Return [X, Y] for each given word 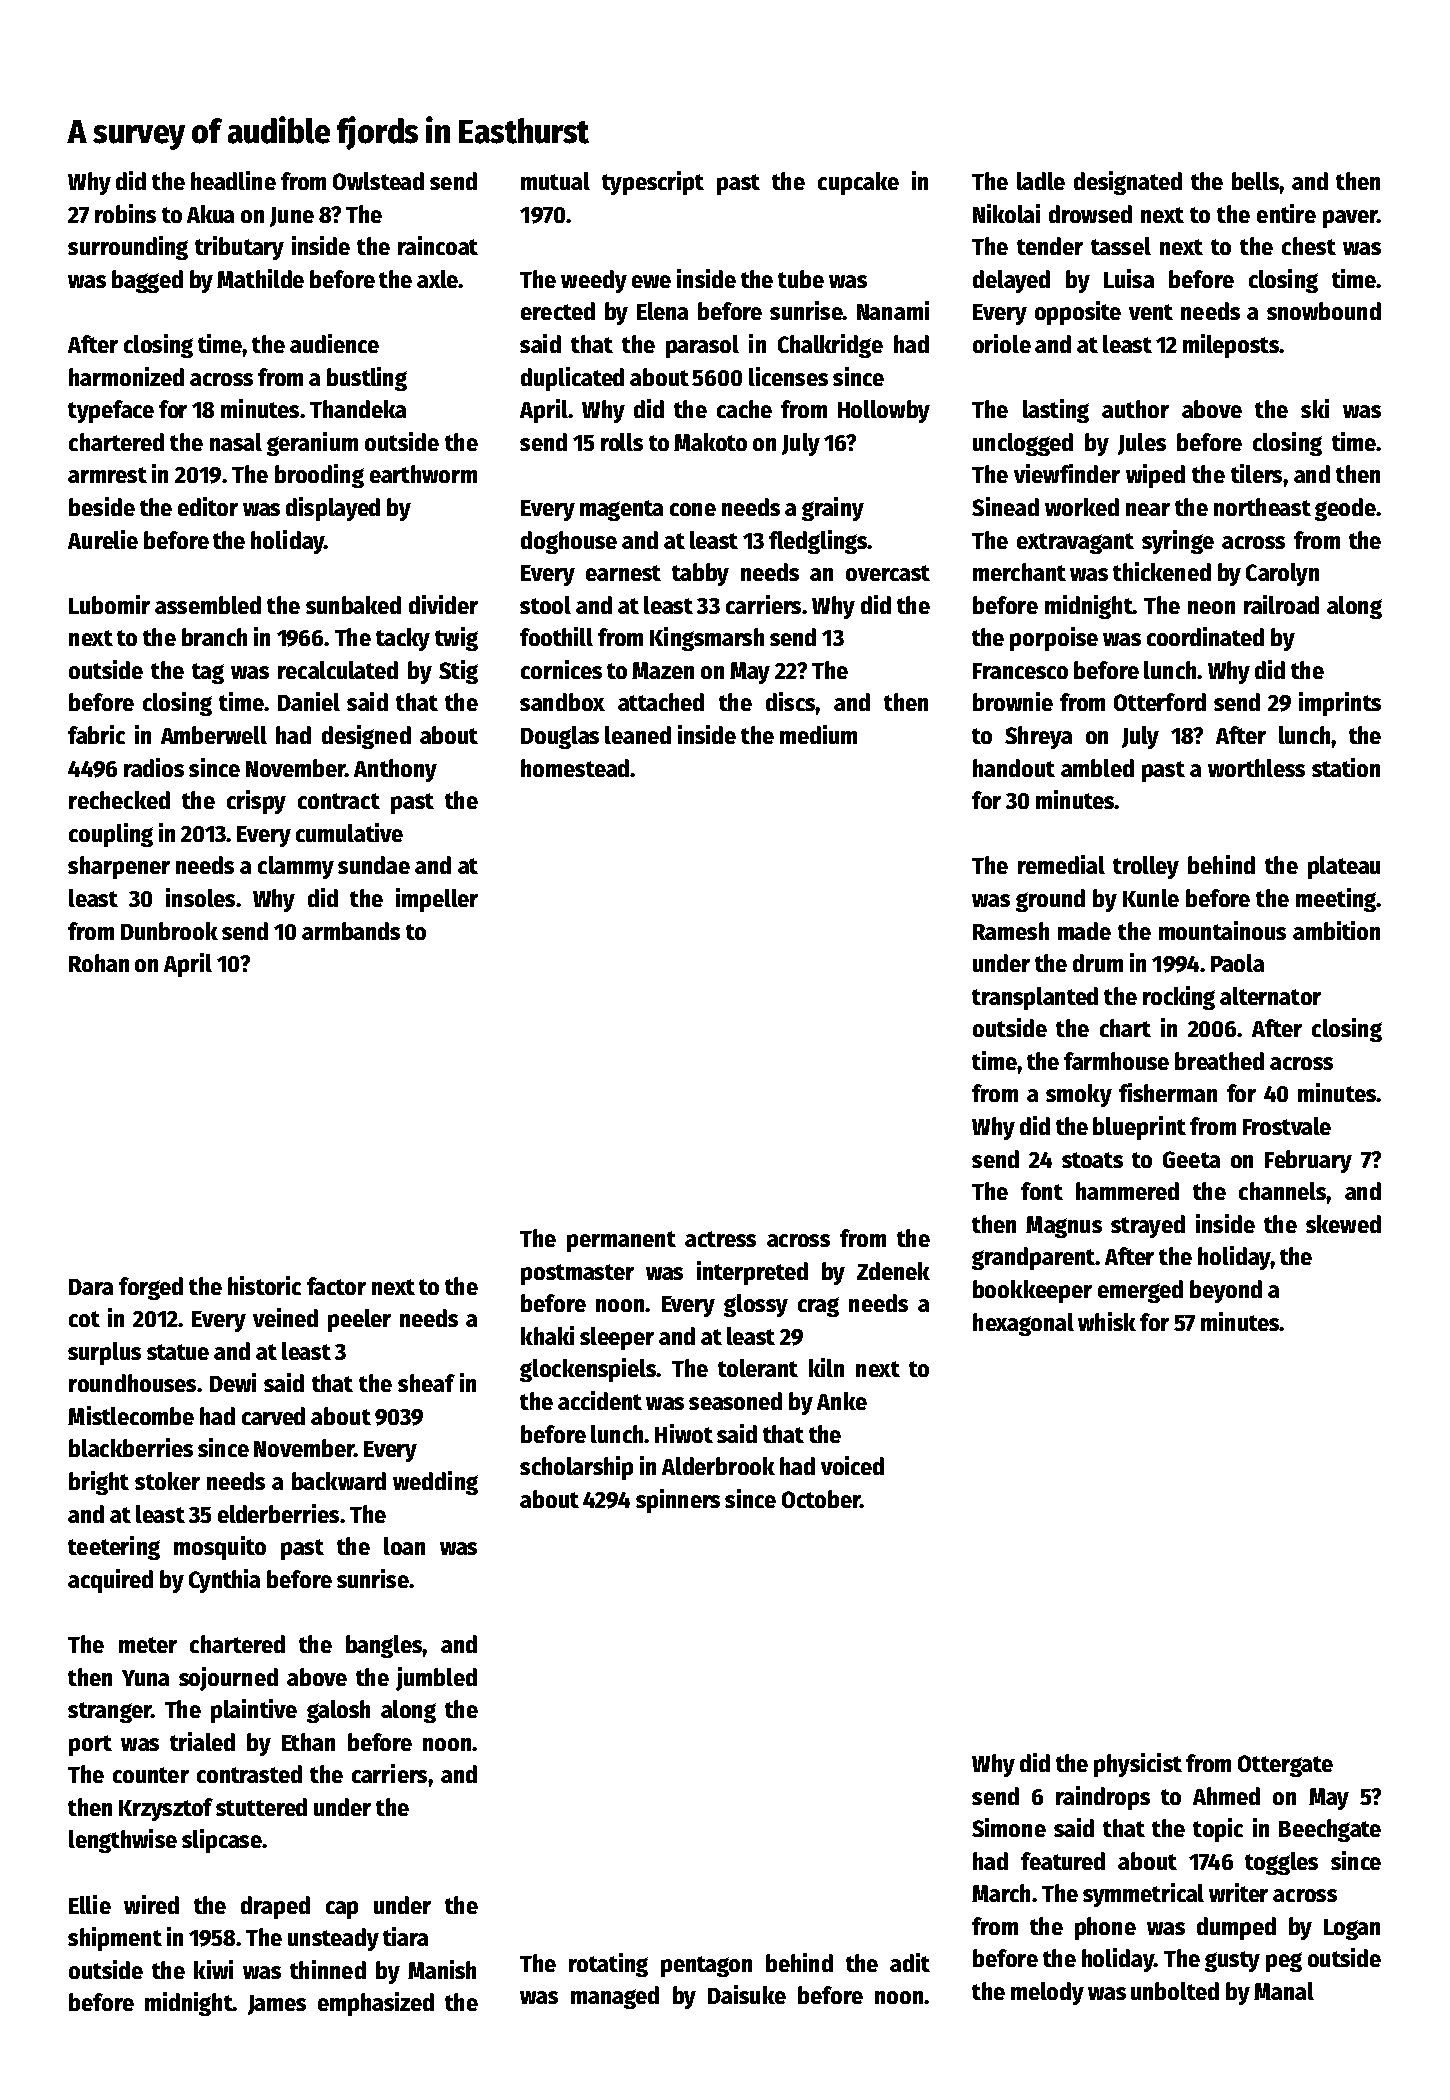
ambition [1336, 930]
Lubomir [109, 604]
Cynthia [224, 1581]
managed [615, 1997]
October [821, 1499]
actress [720, 1239]
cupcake [858, 183]
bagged [147, 281]
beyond [1226, 1291]
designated [1128, 183]
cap [342, 1910]
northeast [1262, 507]
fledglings [818, 542]
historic [264, 1285]
